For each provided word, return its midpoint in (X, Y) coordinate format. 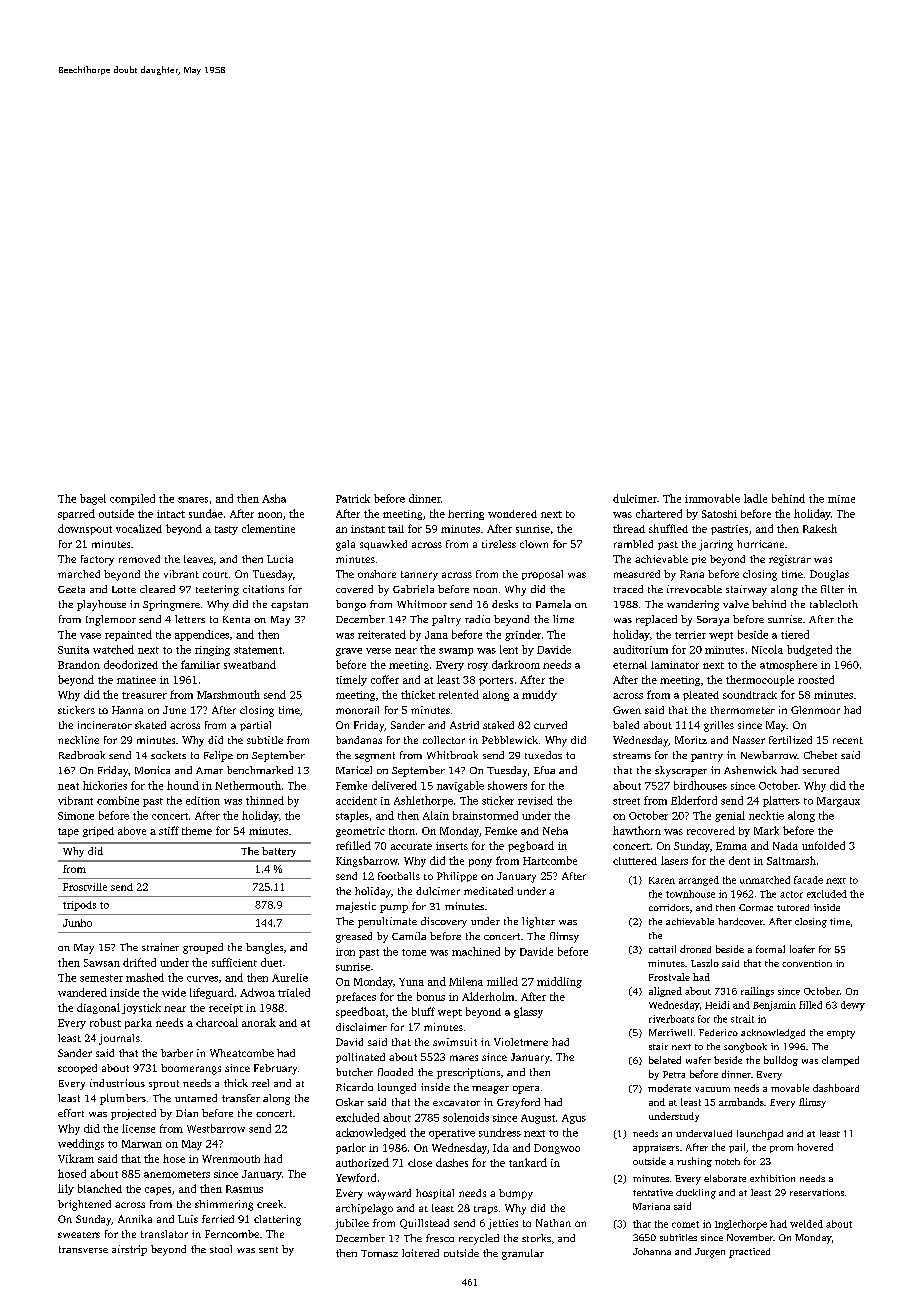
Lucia (280, 559)
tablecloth (834, 604)
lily (66, 1189)
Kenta (236, 619)
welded (806, 1224)
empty (841, 1034)
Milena (466, 981)
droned (695, 949)
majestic (356, 907)
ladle (755, 498)
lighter (538, 922)
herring (466, 515)
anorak (259, 1022)
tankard (528, 1162)
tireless (499, 544)
